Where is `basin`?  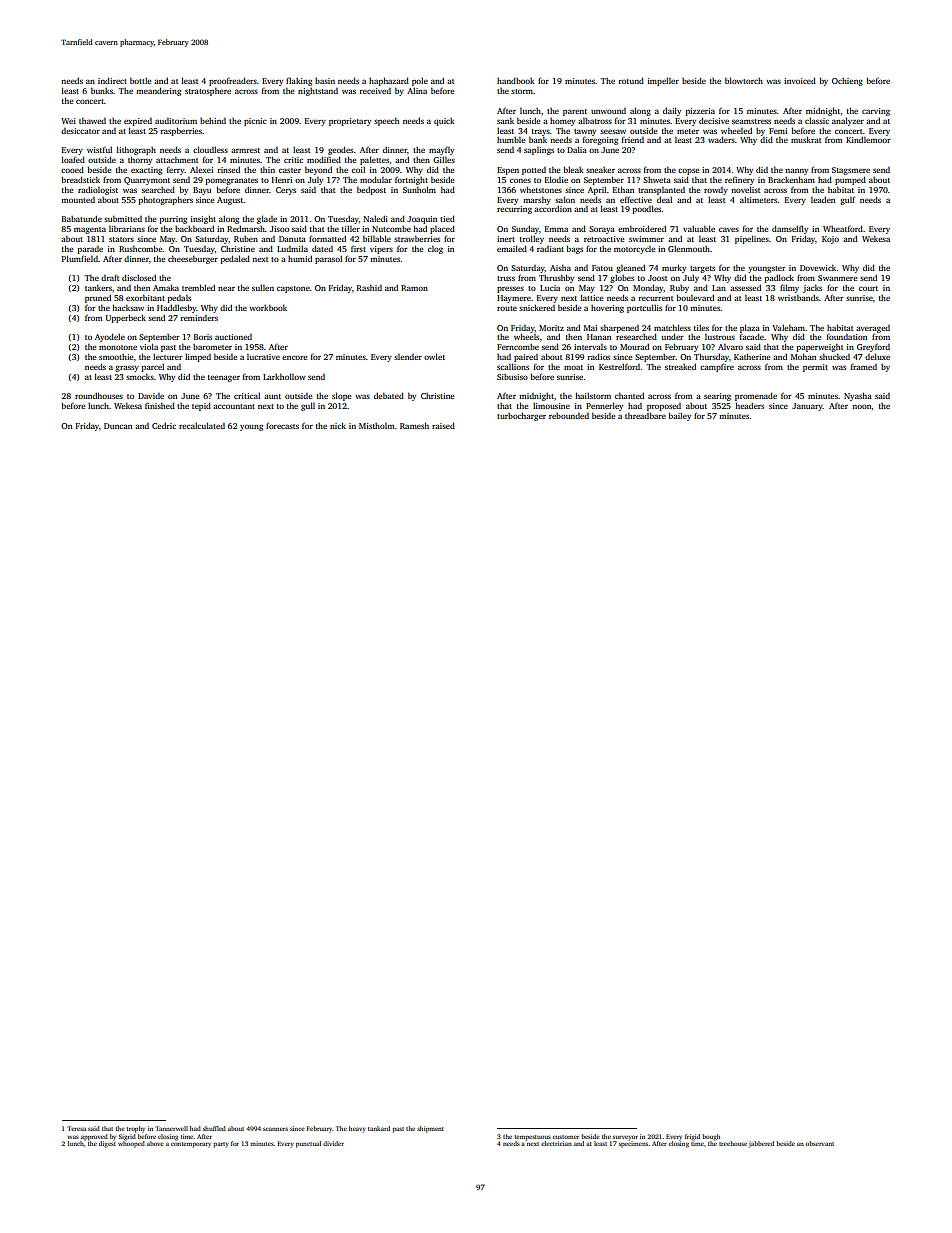 basin is located at coordinates (325, 81).
